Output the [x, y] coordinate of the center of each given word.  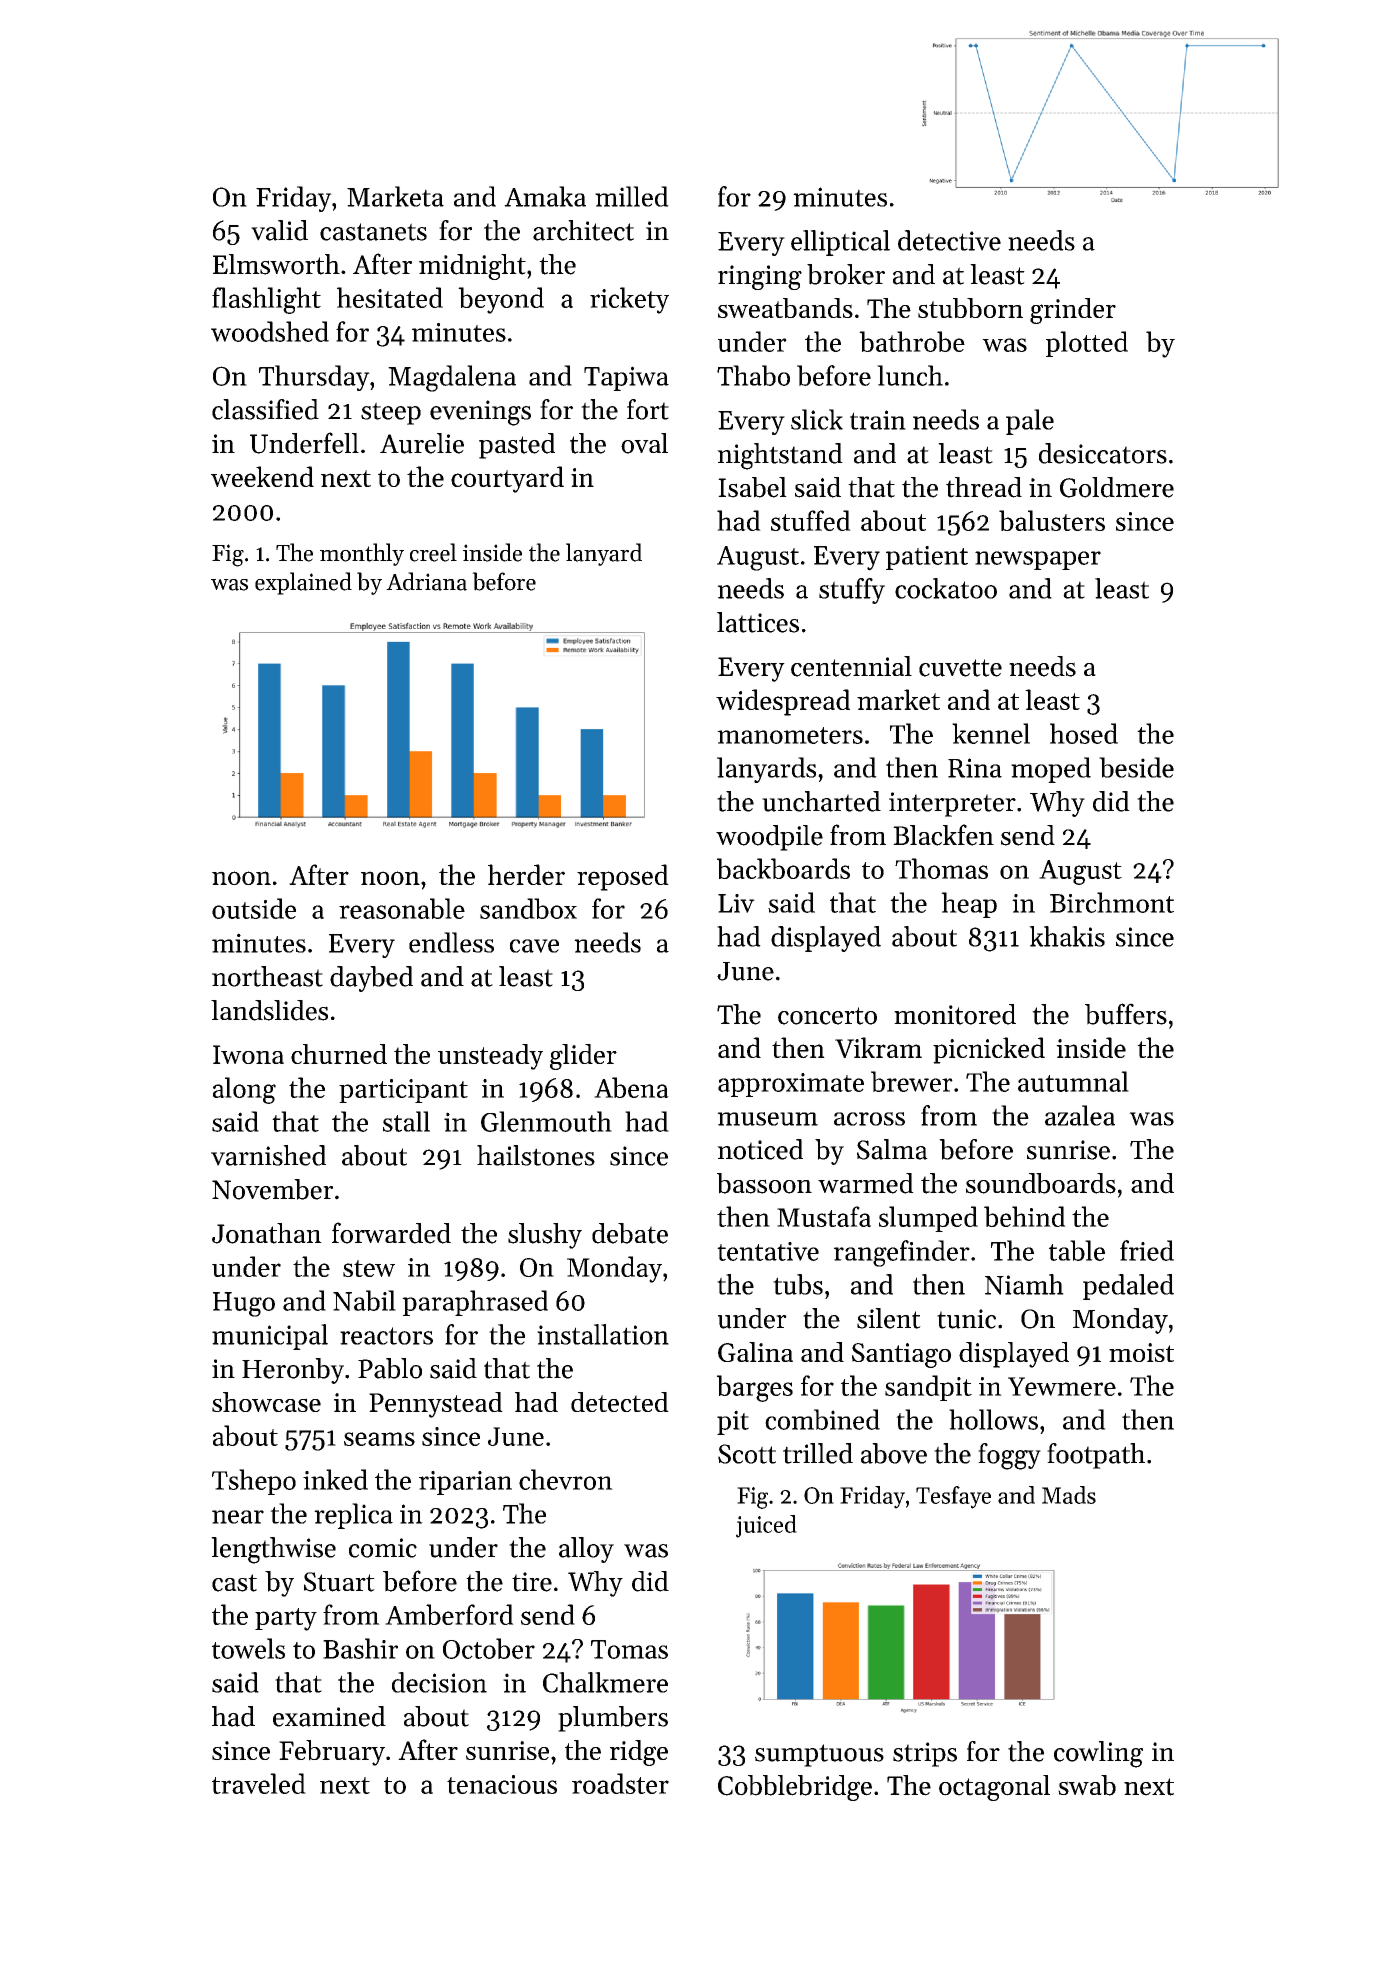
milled [632, 196]
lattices [758, 622]
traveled [259, 1783]
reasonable [402, 908]
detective [949, 240]
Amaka [545, 196]
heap [969, 905]
